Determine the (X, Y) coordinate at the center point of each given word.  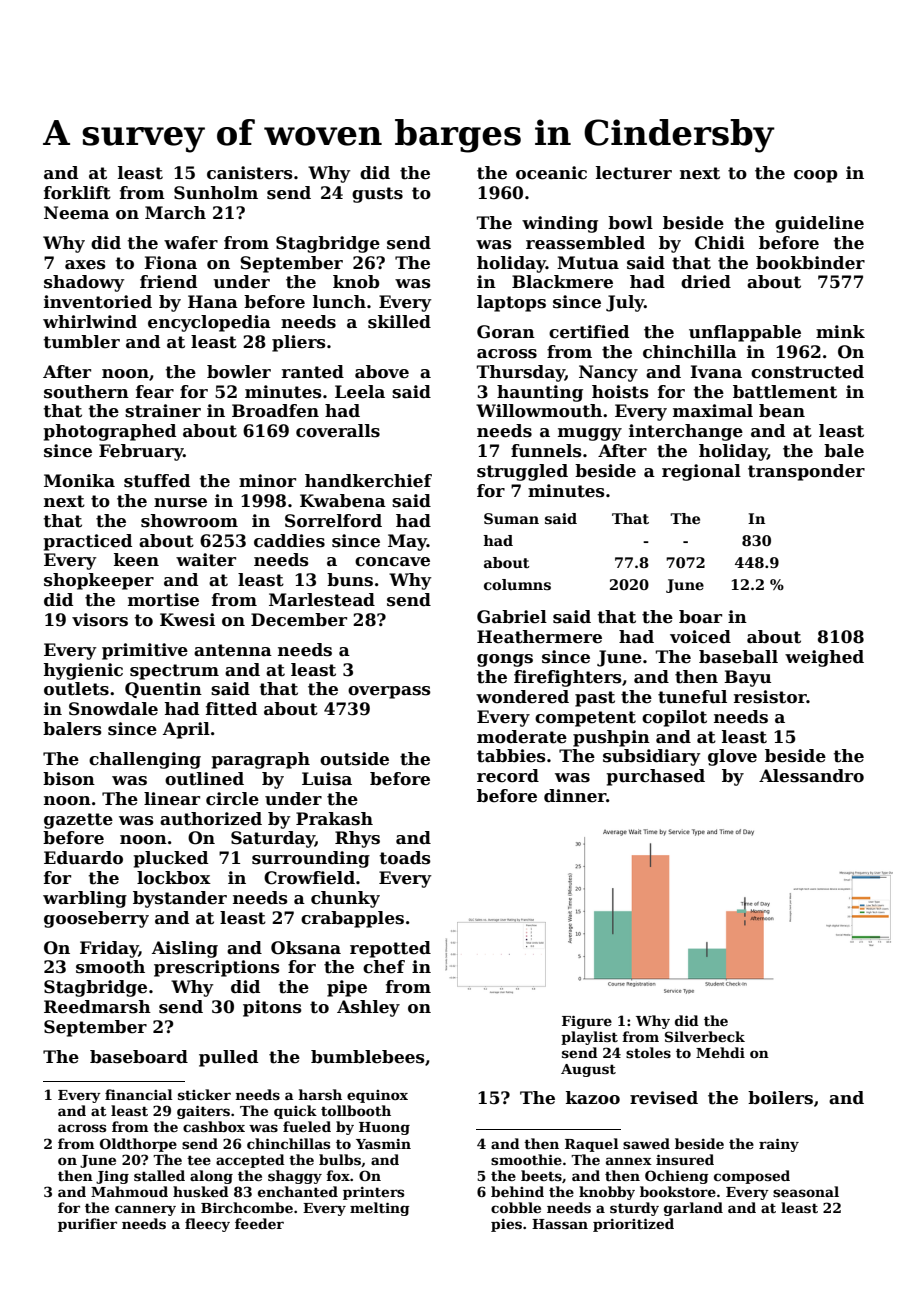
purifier (87, 1225)
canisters (250, 173)
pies (506, 1225)
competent (585, 719)
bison (69, 779)
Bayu (747, 678)
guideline (819, 224)
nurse (180, 503)
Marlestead (322, 600)
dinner (575, 796)
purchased (655, 777)
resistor (770, 697)
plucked (170, 859)
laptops (511, 303)
